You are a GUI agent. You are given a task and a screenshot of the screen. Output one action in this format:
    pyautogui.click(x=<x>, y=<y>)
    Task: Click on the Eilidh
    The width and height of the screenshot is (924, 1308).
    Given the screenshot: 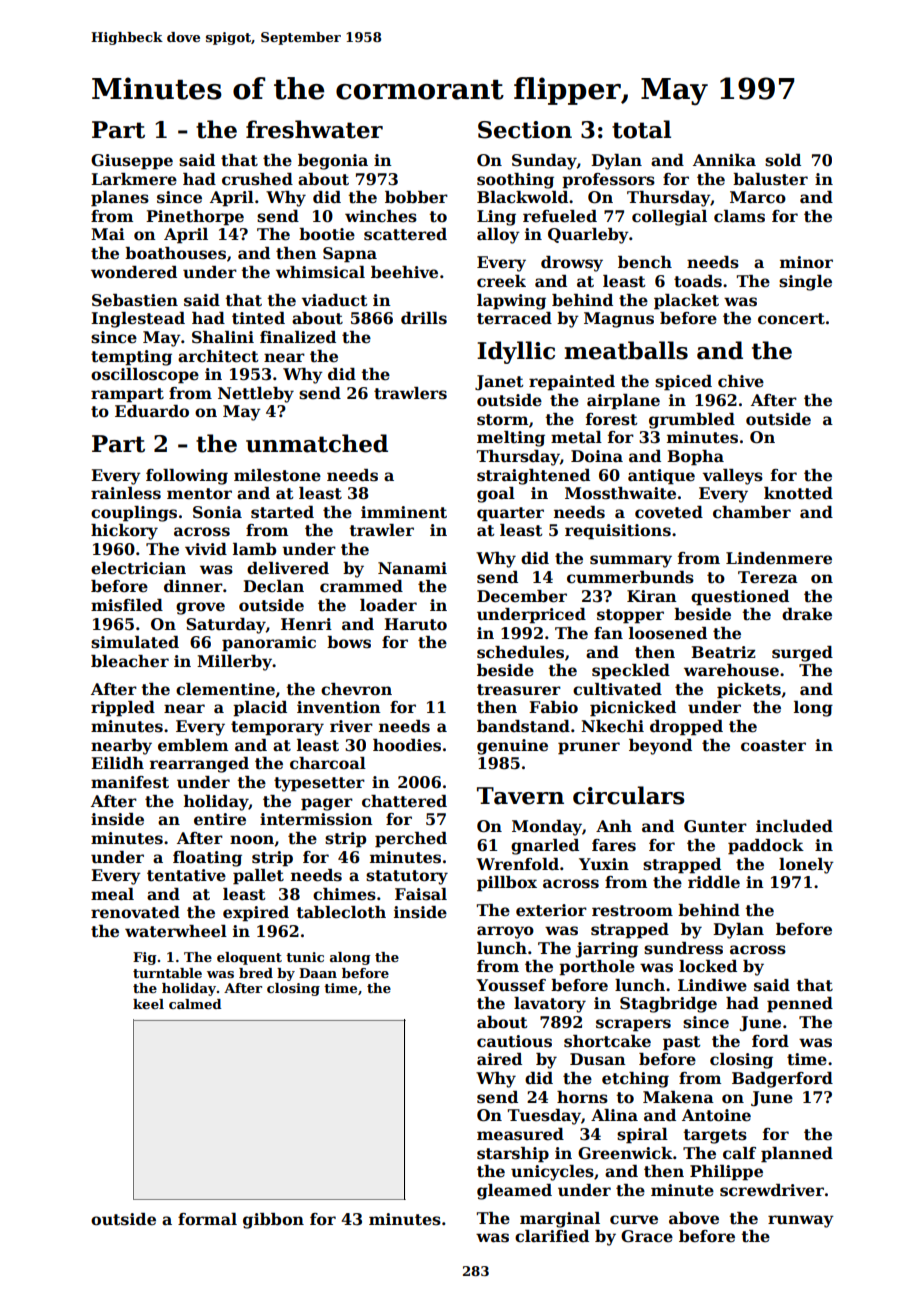 What is the action you would take?
    pyautogui.click(x=117, y=763)
